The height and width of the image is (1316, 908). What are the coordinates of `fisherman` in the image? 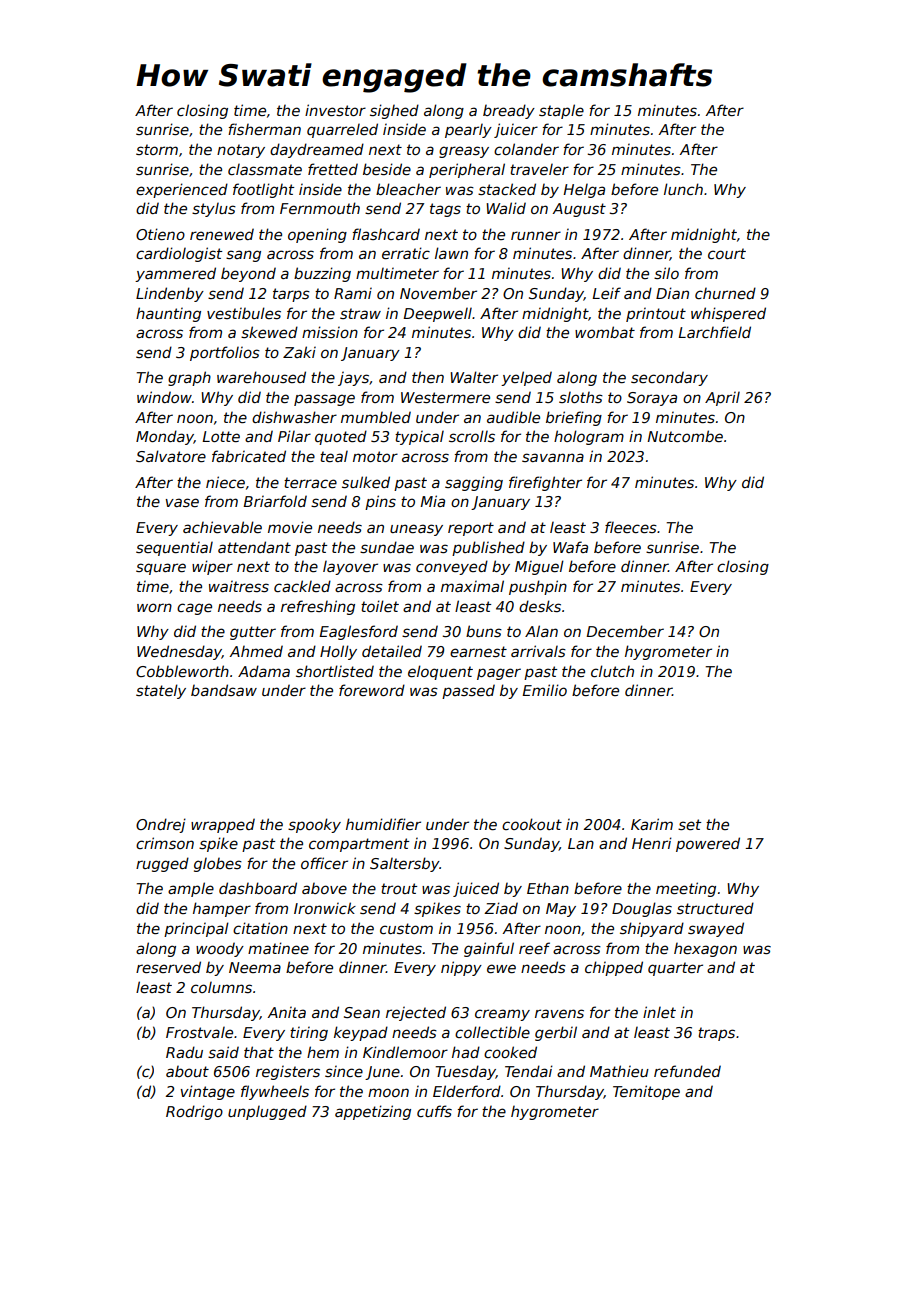 It's located at (264, 129).
